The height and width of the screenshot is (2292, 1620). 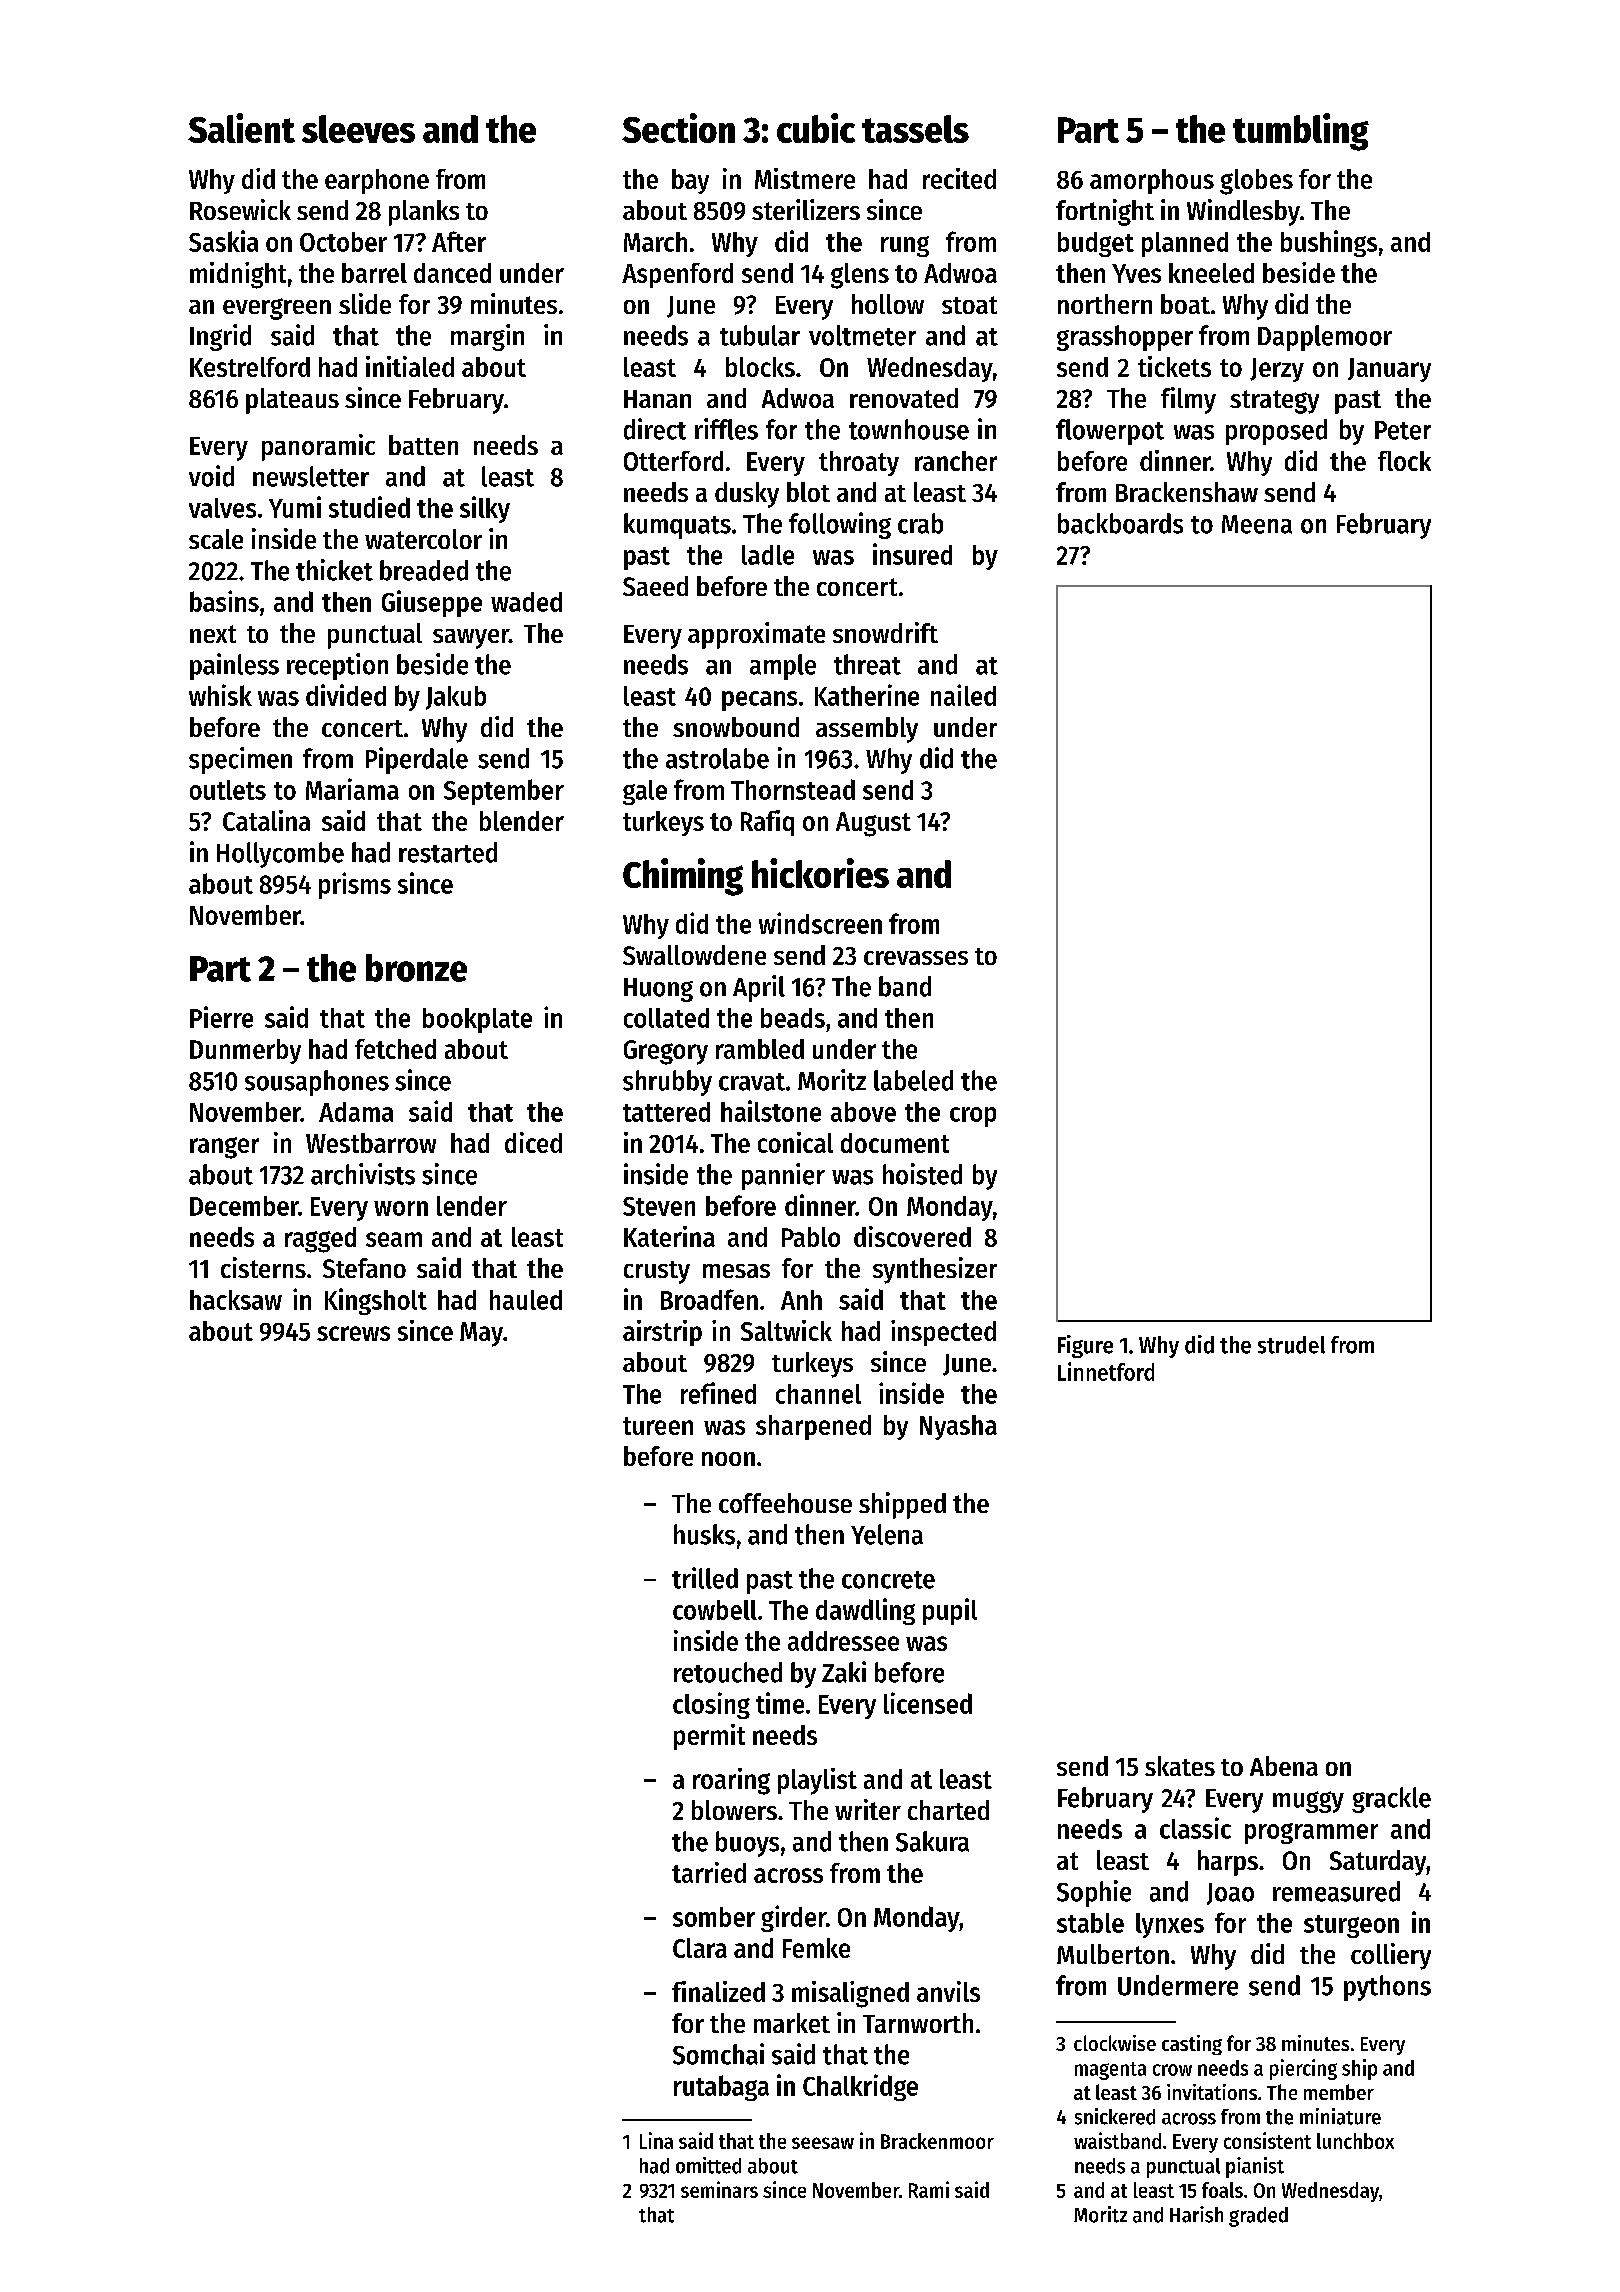 I want to click on Pierre, so click(x=221, y=1017).
